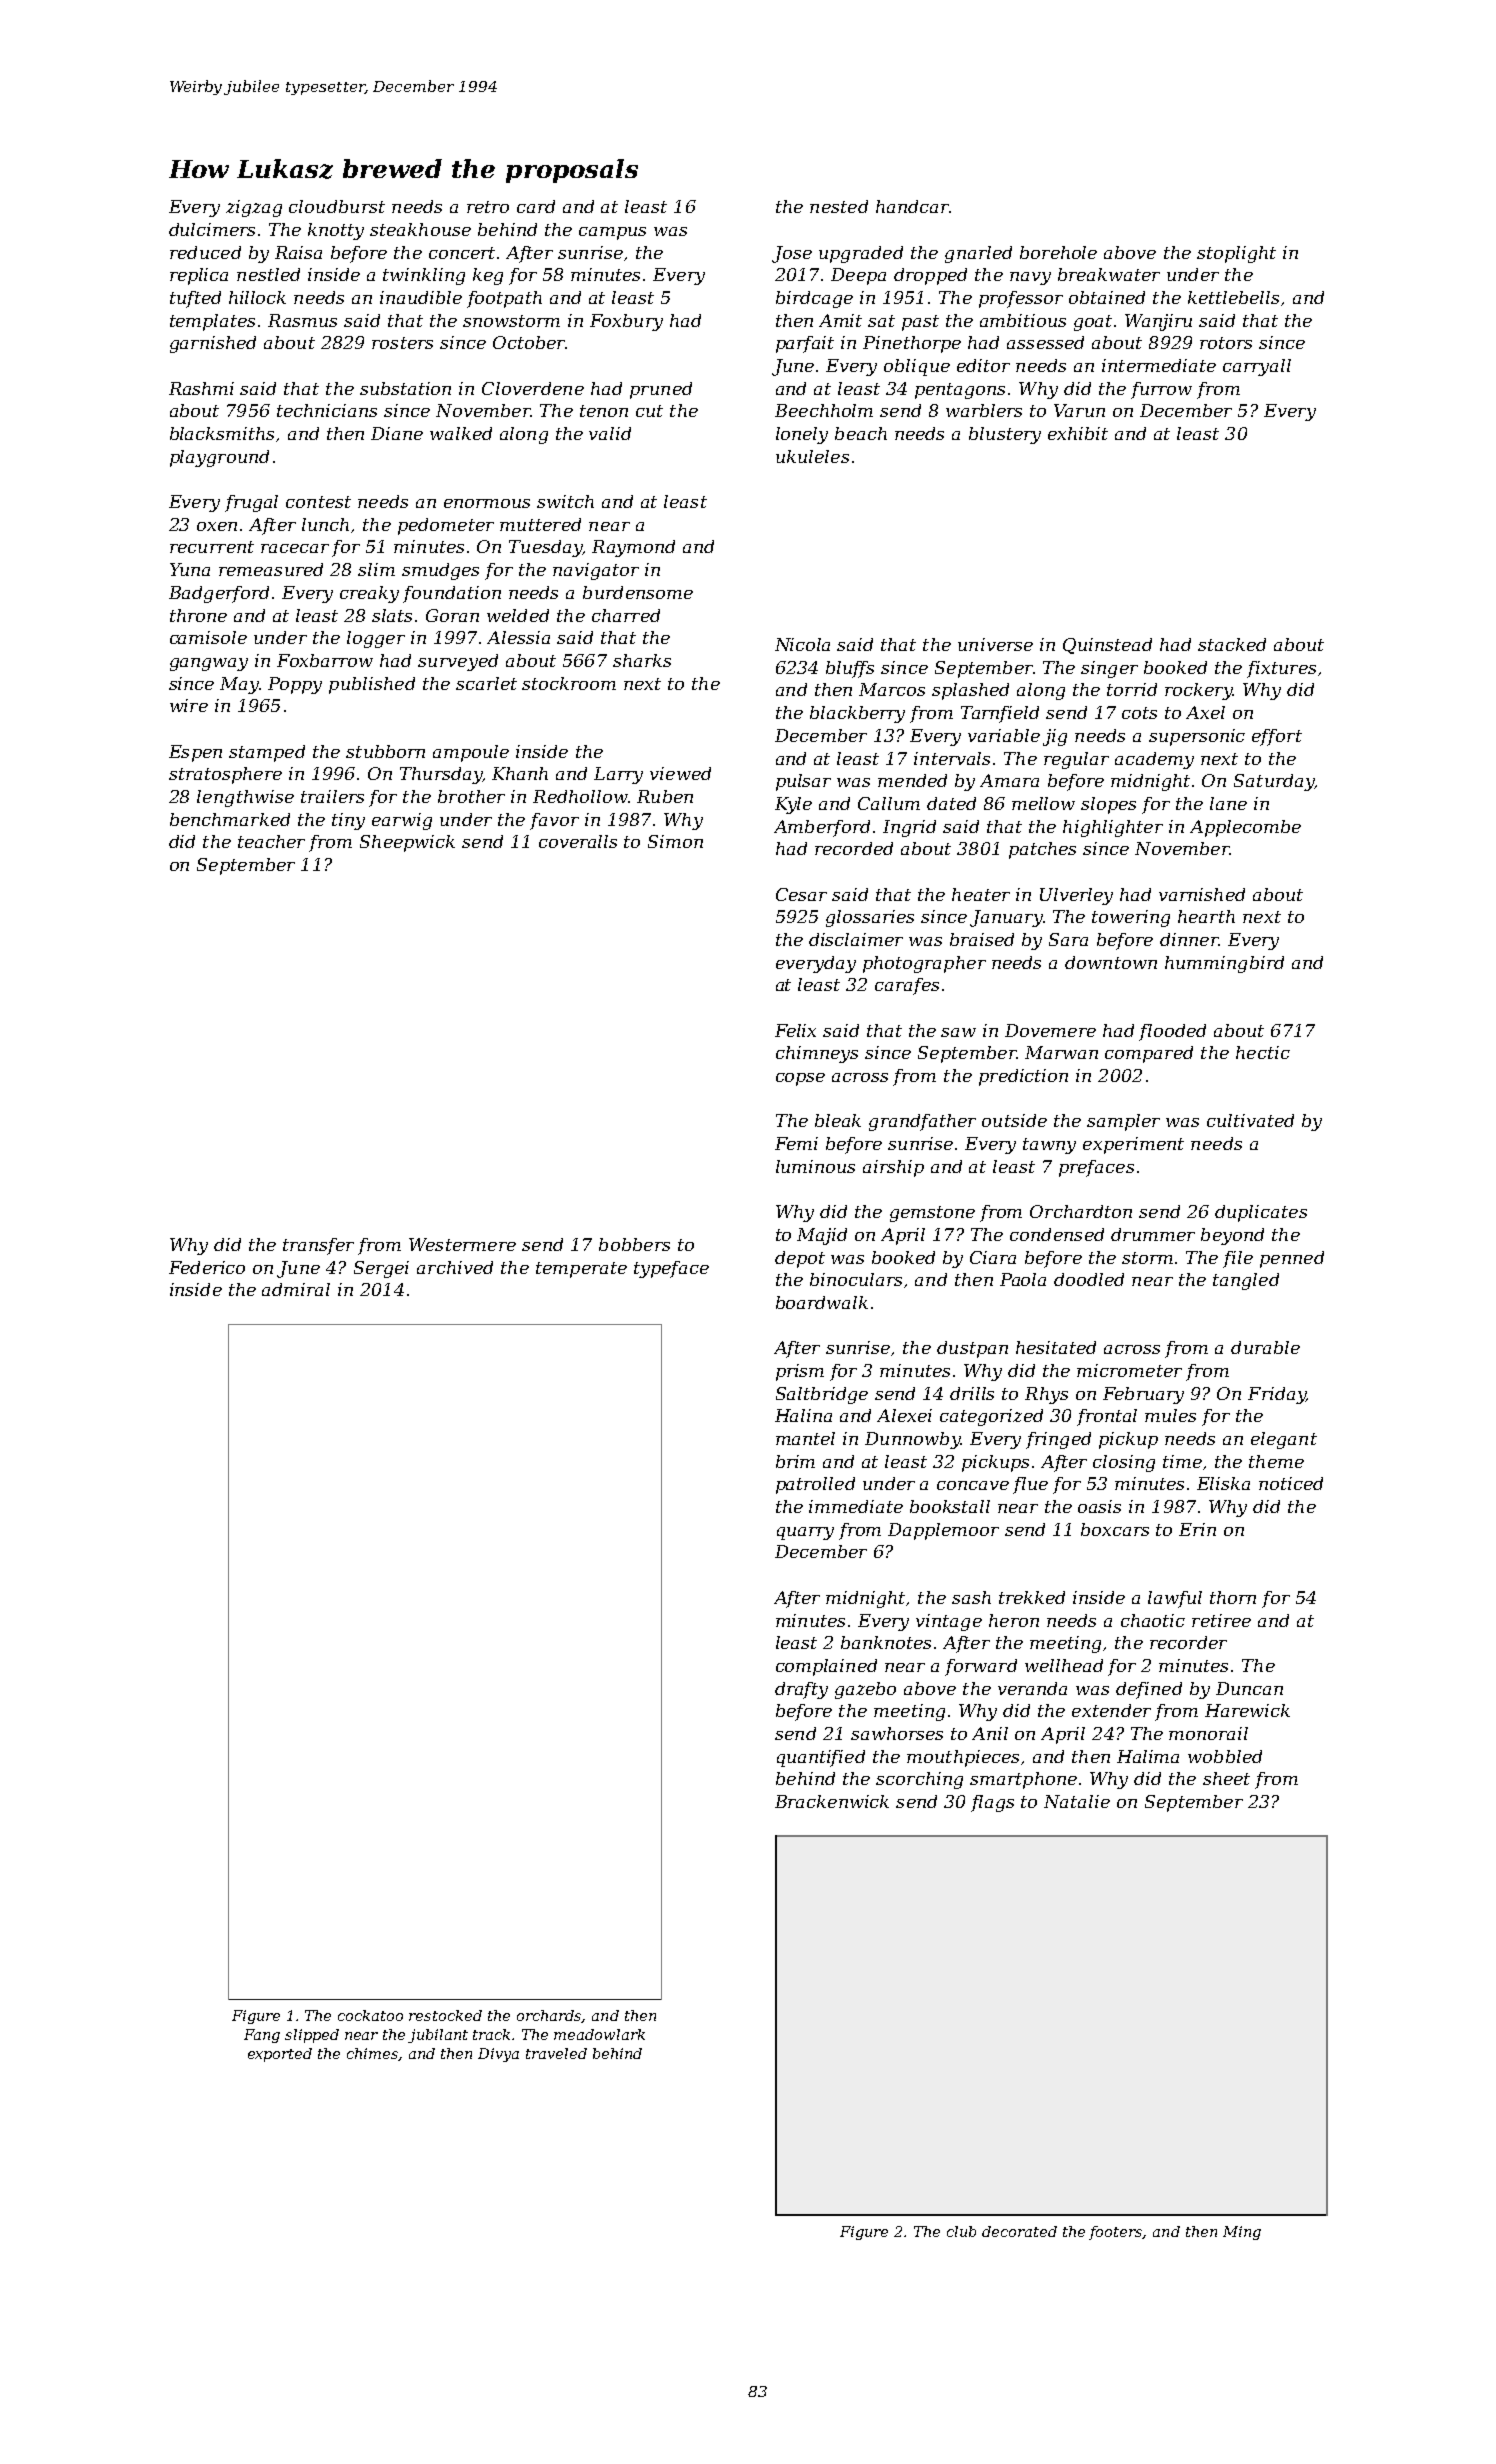  I want to click on goat, so click(1093, 323).
